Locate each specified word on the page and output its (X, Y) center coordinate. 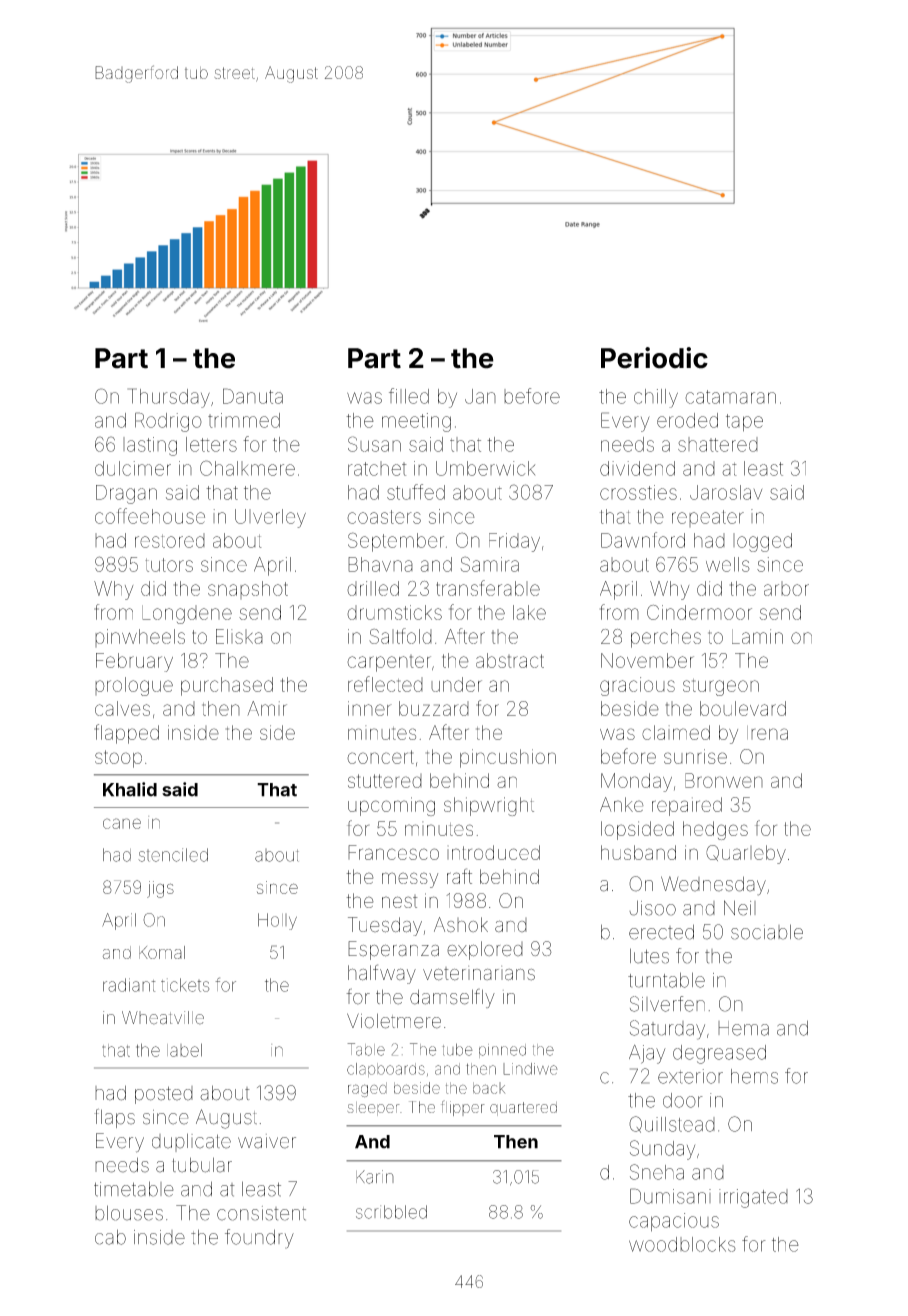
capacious (674, 1222)
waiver (267, 1141)
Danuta (253, 396)
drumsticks (394, 612)
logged (762, 542)
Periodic (654, 358)
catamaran (730, 397)
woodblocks (682, 1244)
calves (122, 708)
